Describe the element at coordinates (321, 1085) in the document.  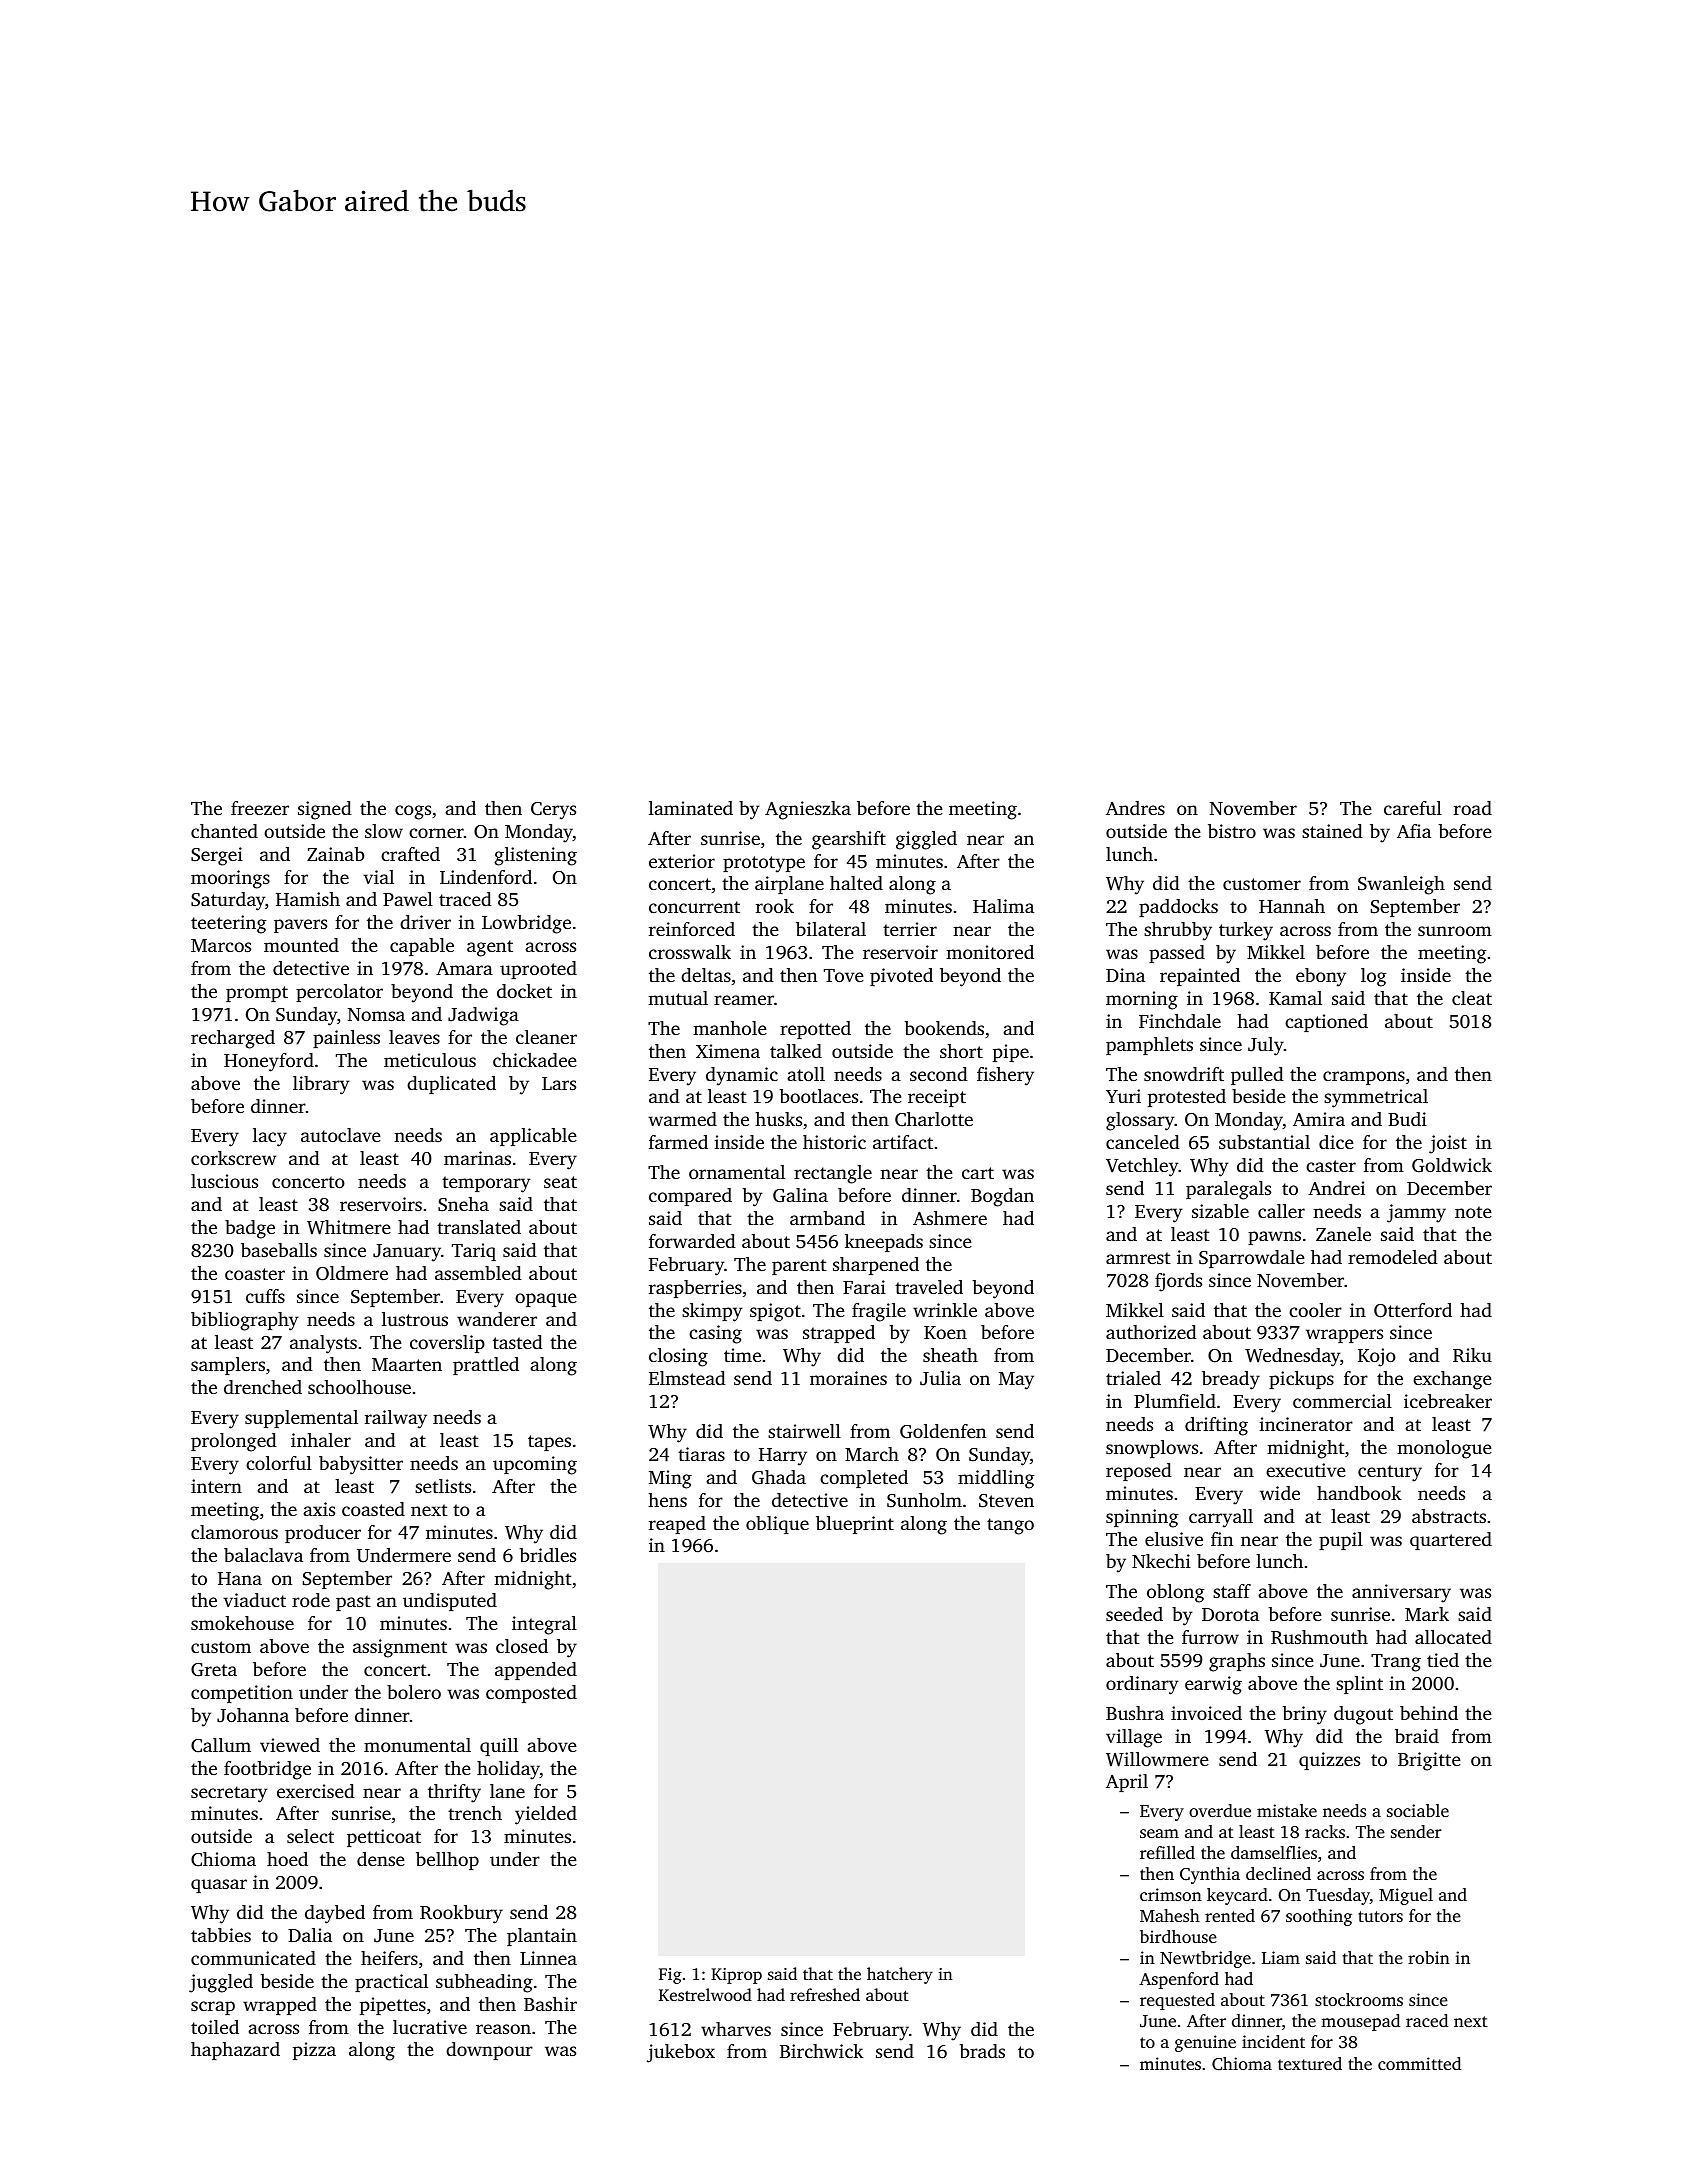
I see `library` at that location.
